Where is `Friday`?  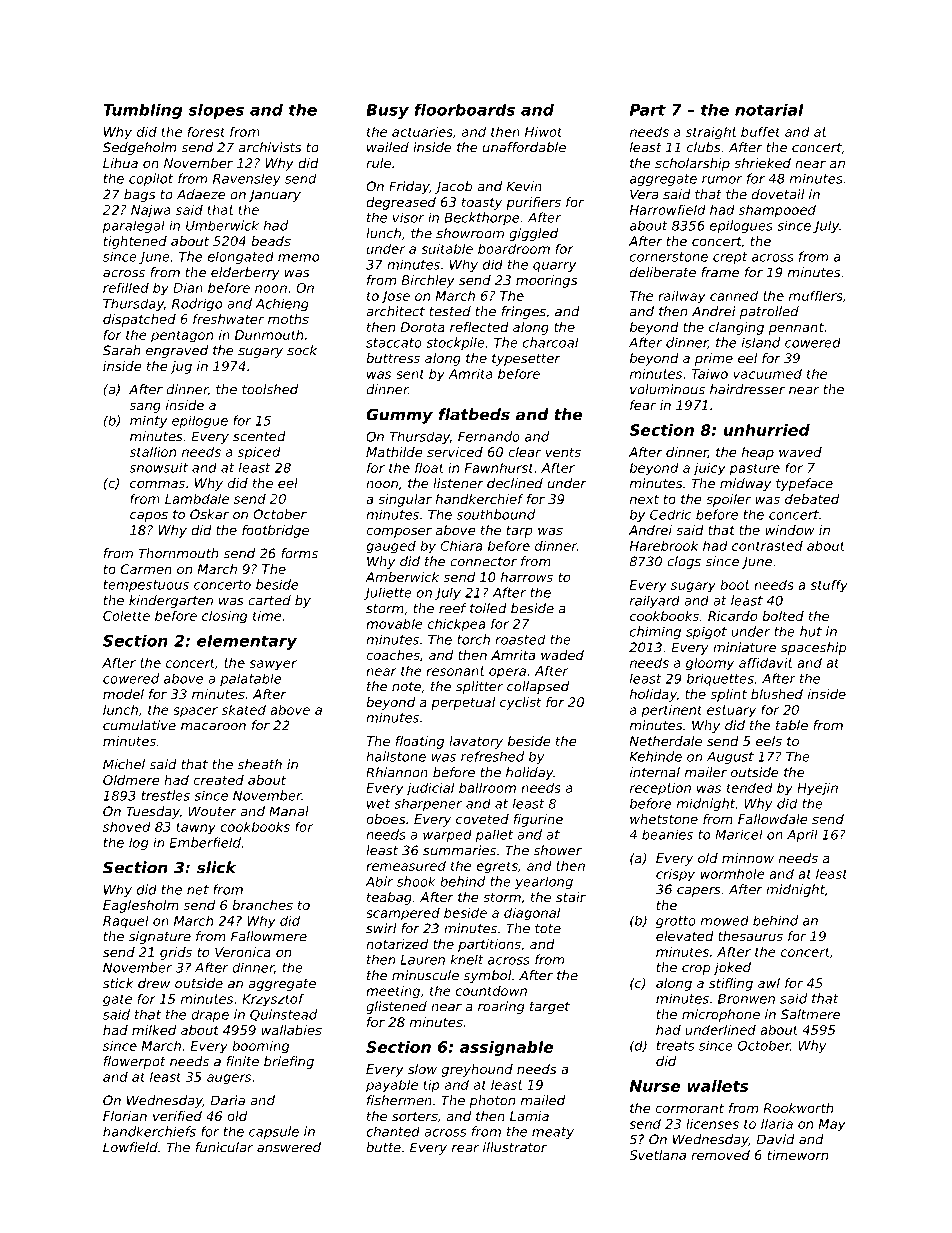 Friday is located at coordinates (409, 187).
